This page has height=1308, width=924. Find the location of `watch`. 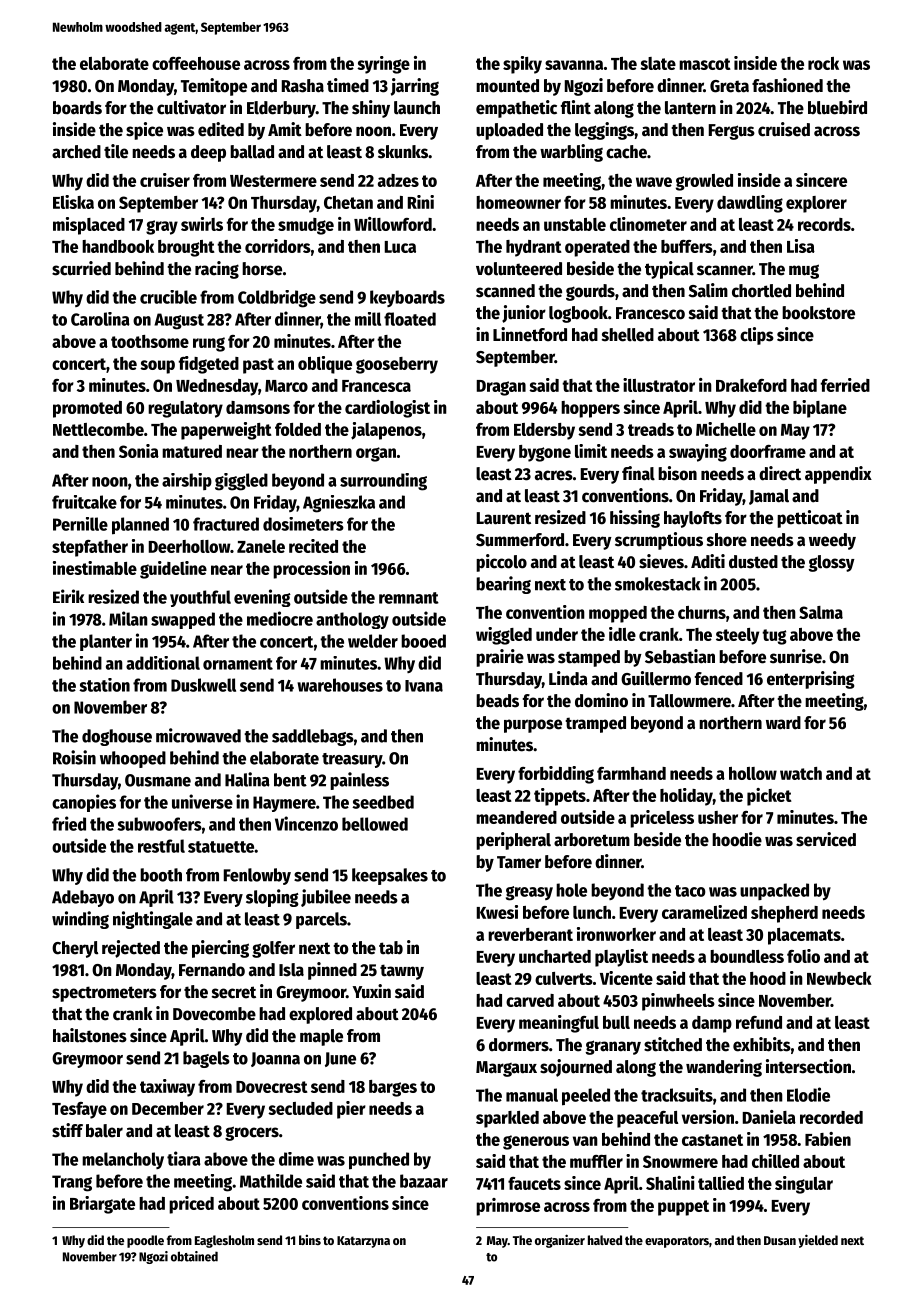

watch is located at coordinates (801, 773).
